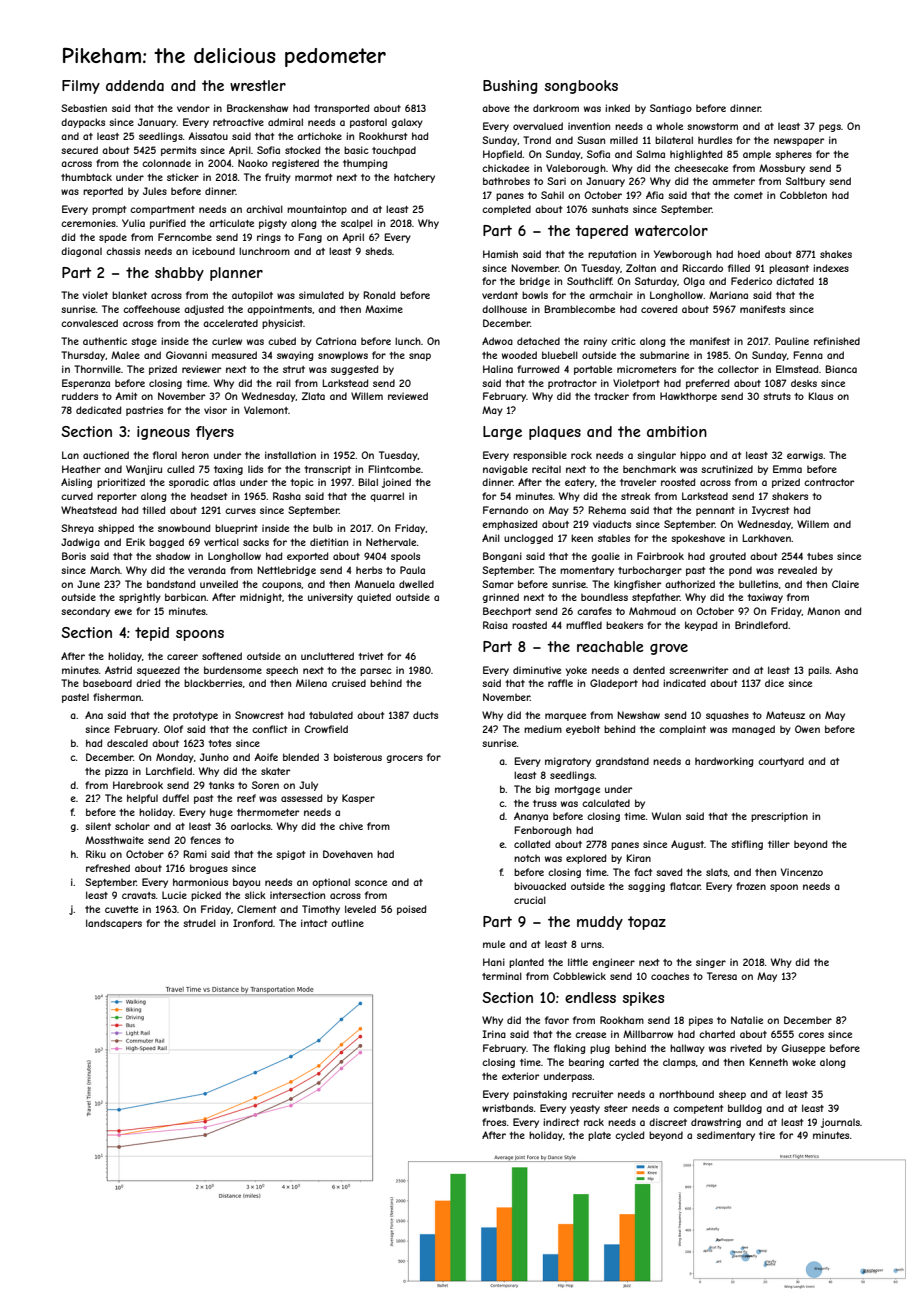  What do you see at coordinates (589, 281) in the screenshot?
I see `Southcliff` at bounding box center [589, 281].
